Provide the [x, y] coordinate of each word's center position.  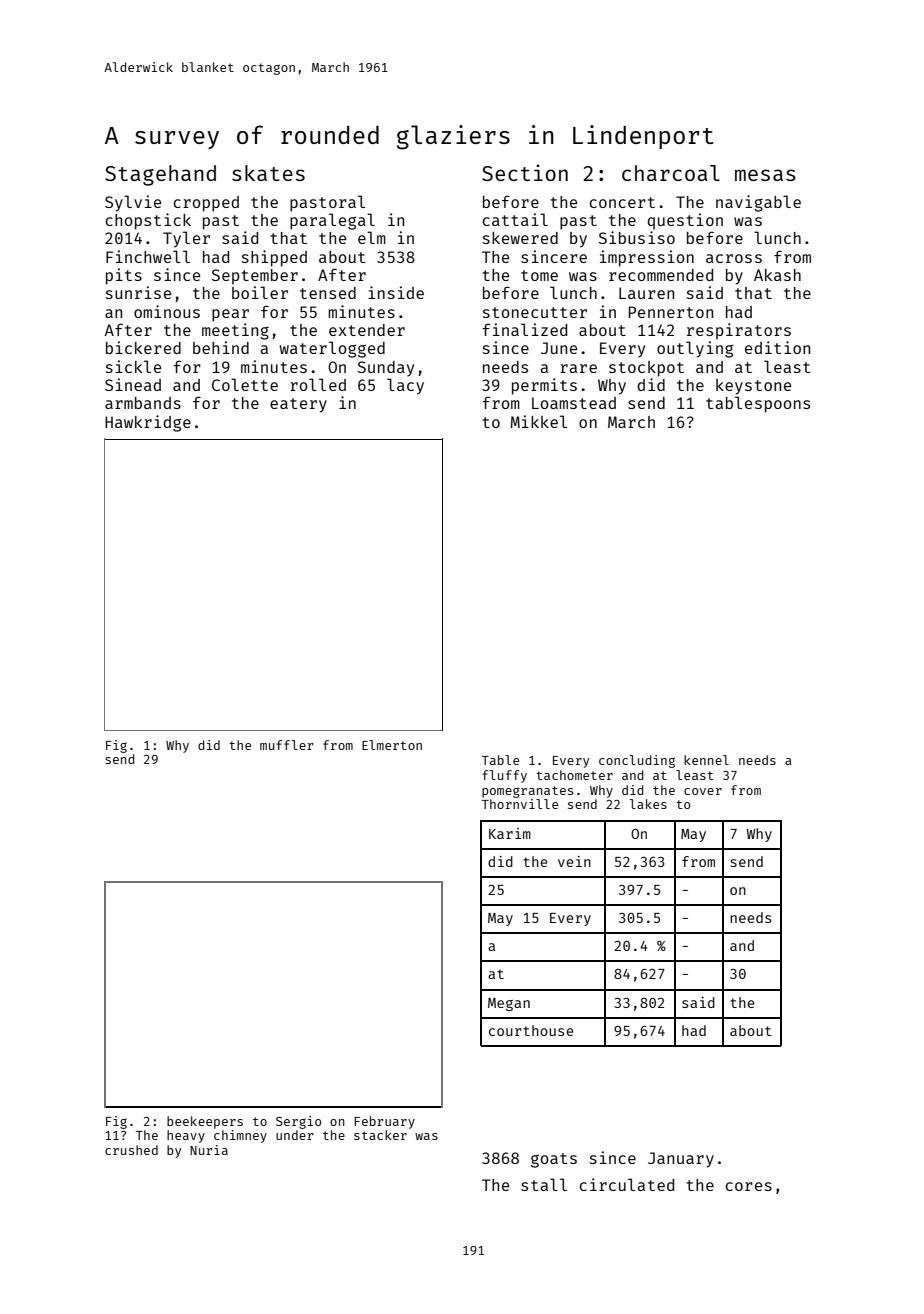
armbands [143, 403]
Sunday [386, 369]
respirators [739, 331]
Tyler [186, 239]
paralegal [332, 221]
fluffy [504, 776]
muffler [287, 745]
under [295, 1135]
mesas [765, 175]
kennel [706, 760]
